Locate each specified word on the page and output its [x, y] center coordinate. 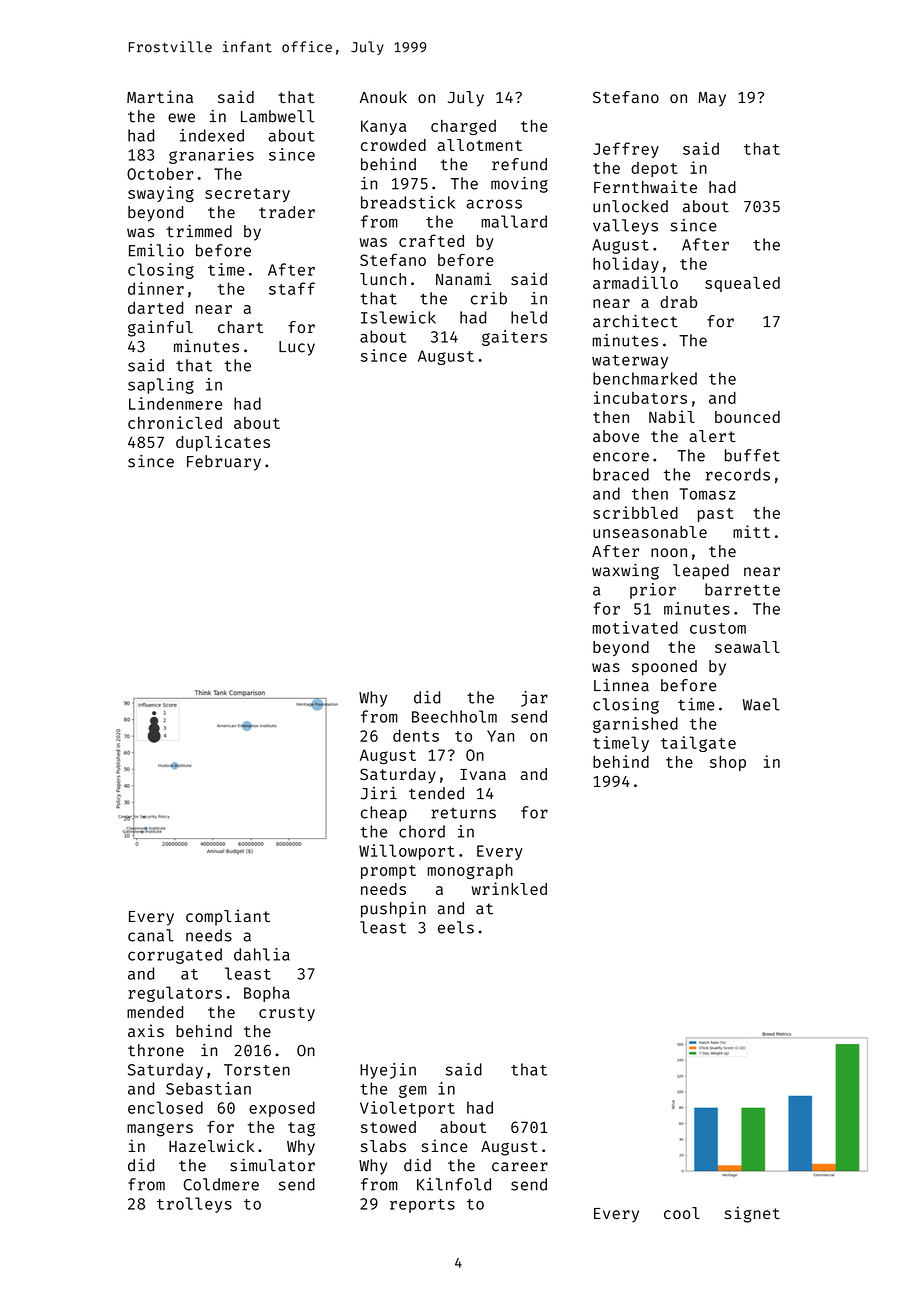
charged [463, 127]
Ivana [483, 774]
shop [728, 763]
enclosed [165, 1107]
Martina [160, 96]
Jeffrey [626, 150]
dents [416, 735]
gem [413, 1091]
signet [752, 1214]
